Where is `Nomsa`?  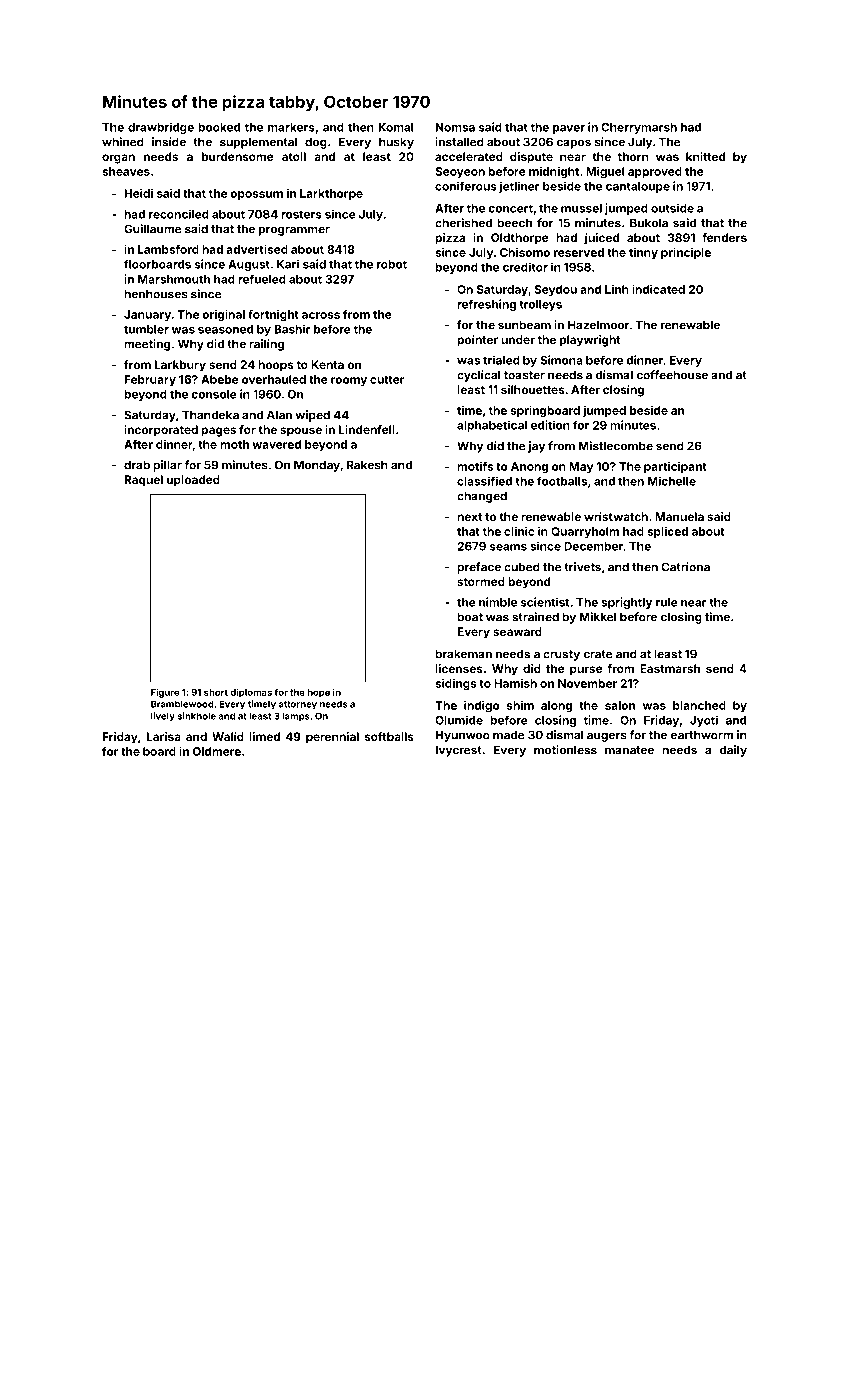
Nomsa is located at coordinates (455, 127).
